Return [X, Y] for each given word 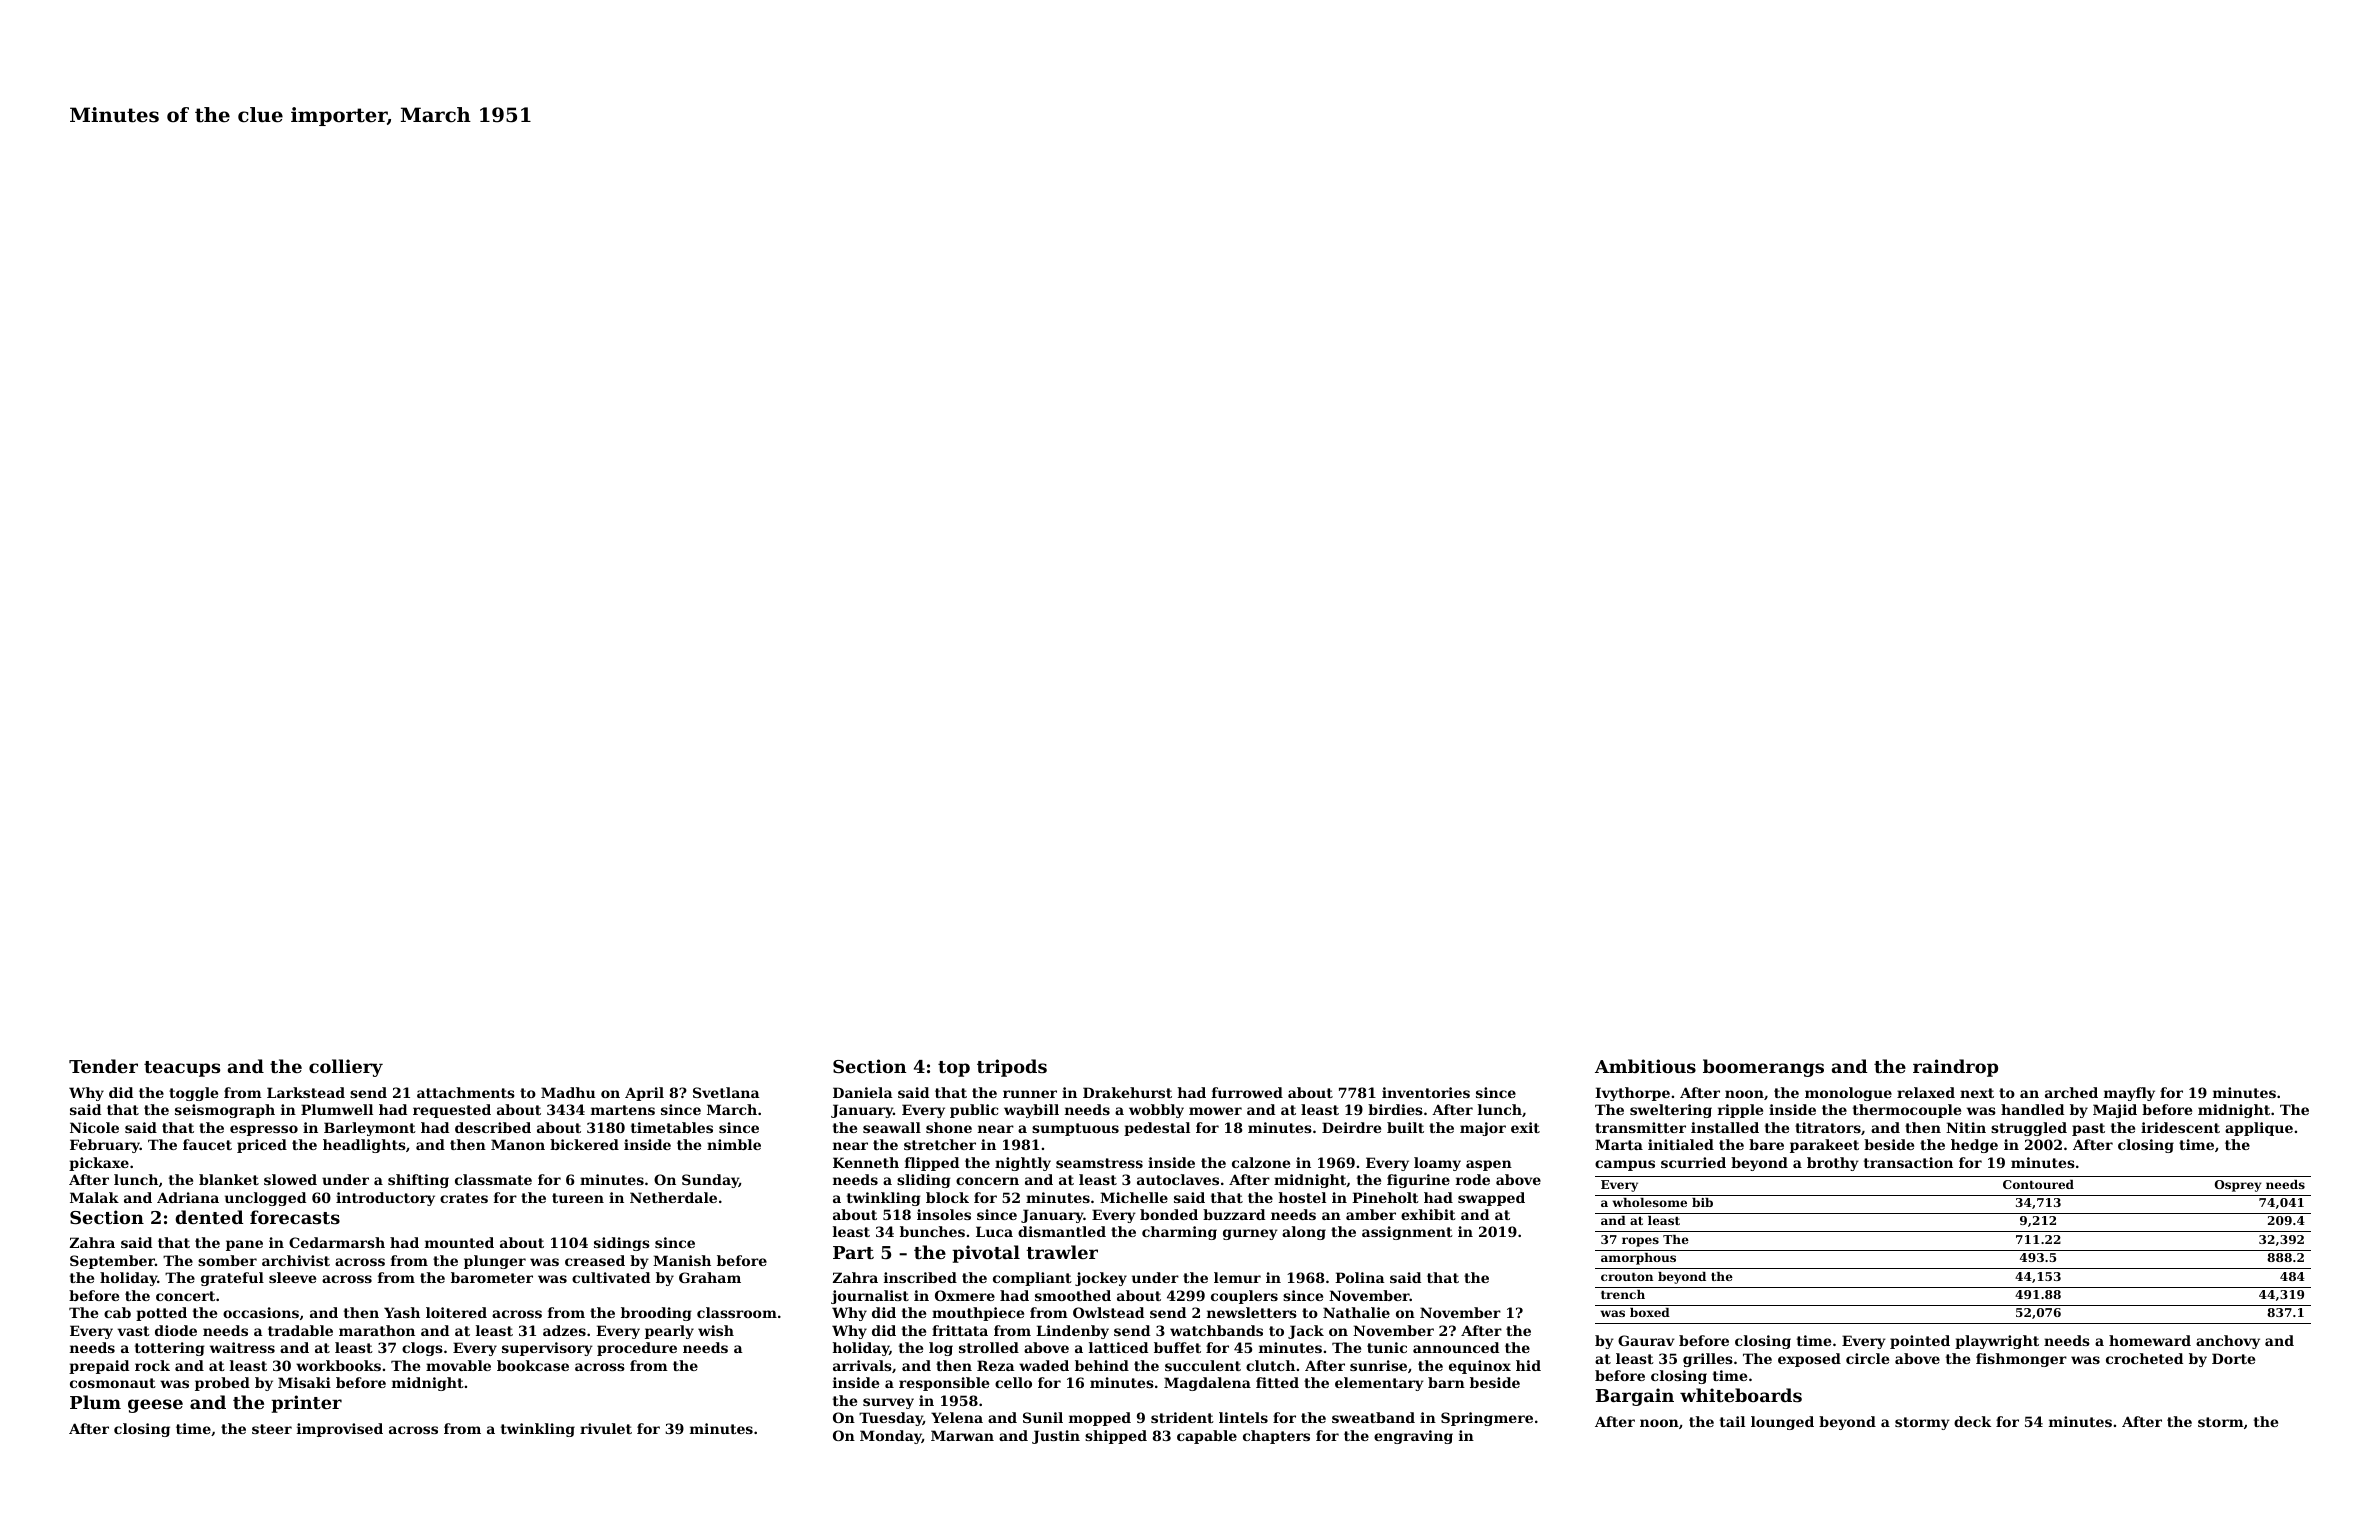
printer [306, 1404]
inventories [1426, 1092]
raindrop [1955, 1068]
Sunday [710, 1181]
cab [117, 1312]
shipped [1116, 1437]
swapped [1491, 1199]
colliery [346, 1068]
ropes [1640, 1242]
